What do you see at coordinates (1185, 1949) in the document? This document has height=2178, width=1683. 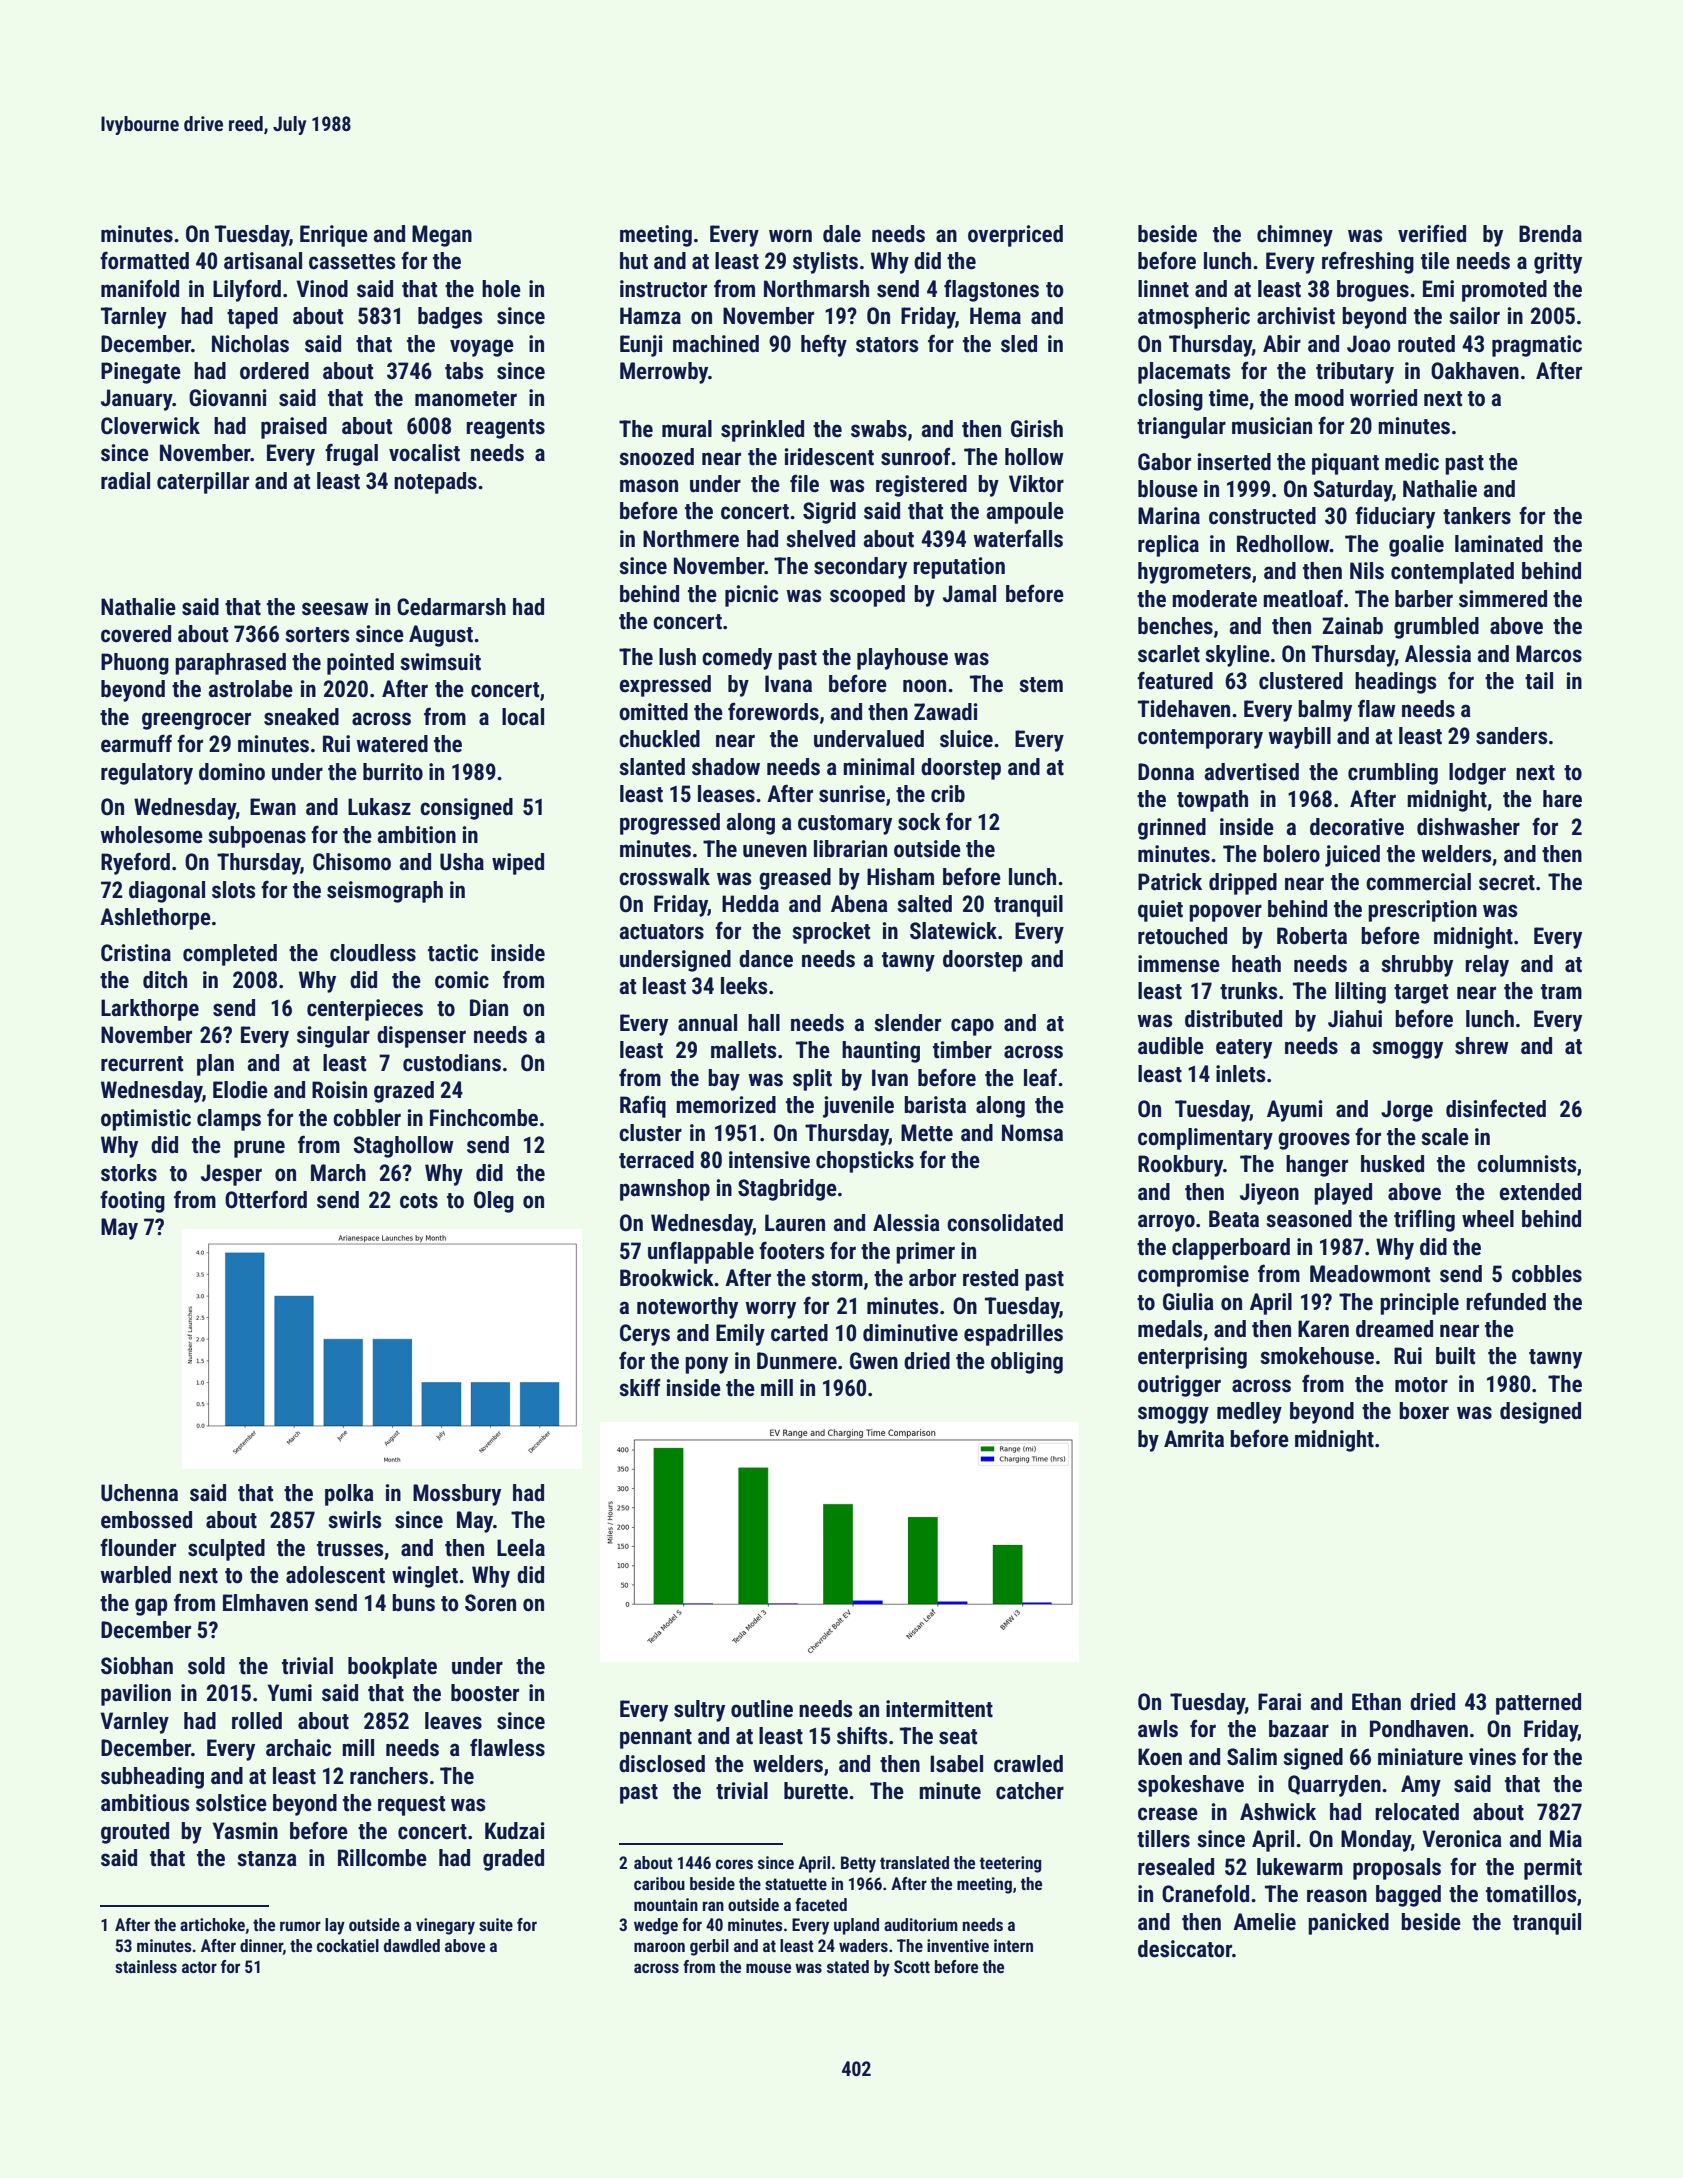 I see `desiccator` at bounding box center [1185, 1949].
